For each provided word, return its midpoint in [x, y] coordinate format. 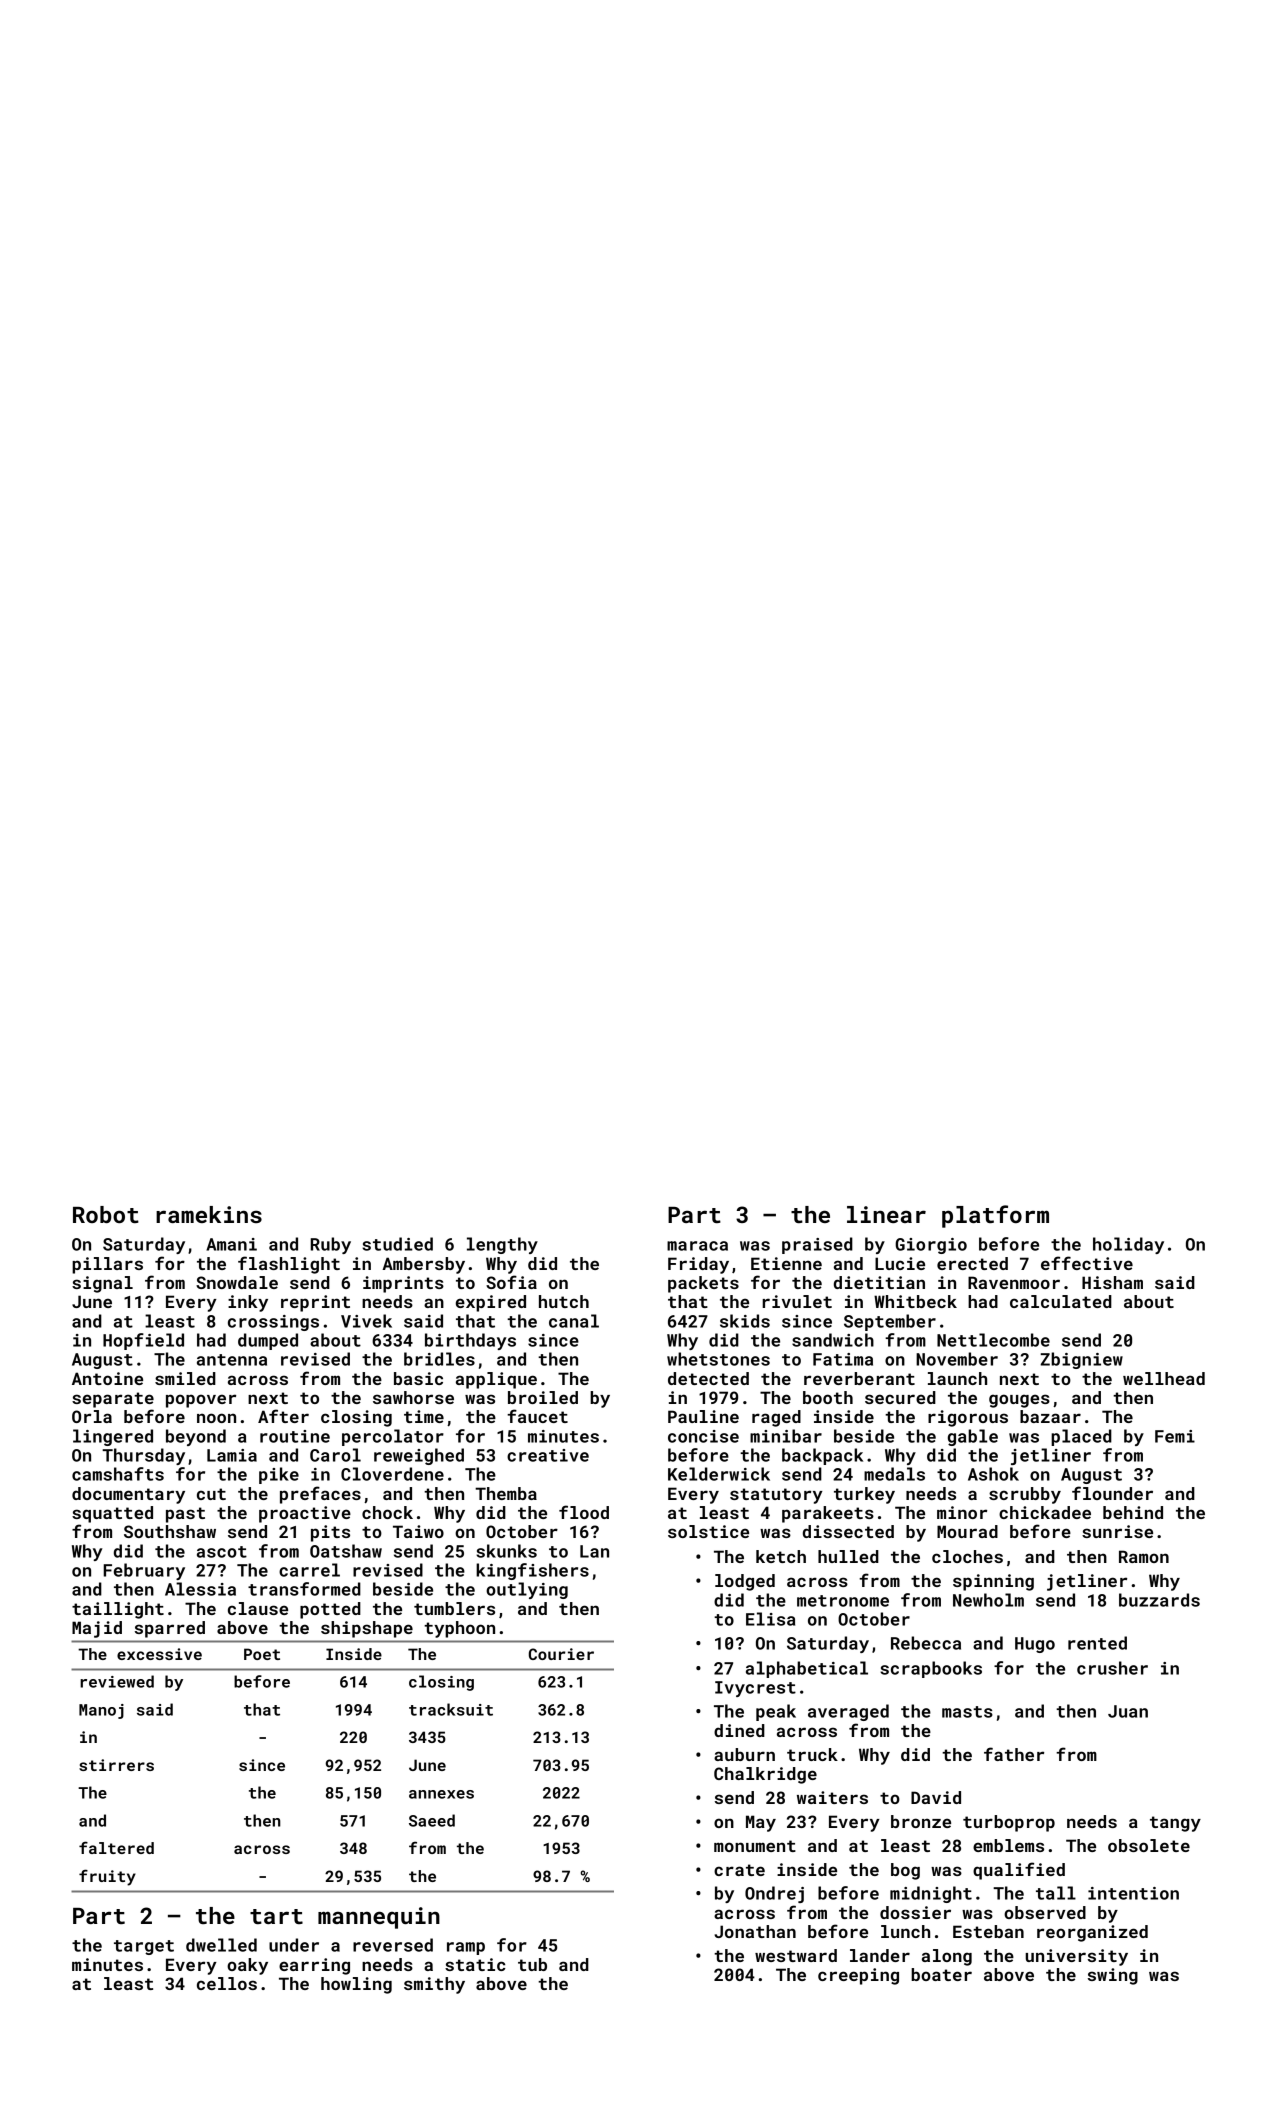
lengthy [502, 1245]
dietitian [879, 1282]
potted [330, 1610]
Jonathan [755, 1931]
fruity [107, 1877]
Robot [106, 1214]
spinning [993, 1582]
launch [957, 1378]
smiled [185, 1378]
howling [356, 1985]
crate [739, 1870]
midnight [931, 1894]
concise [703, 1436]
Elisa [770, 1619]
